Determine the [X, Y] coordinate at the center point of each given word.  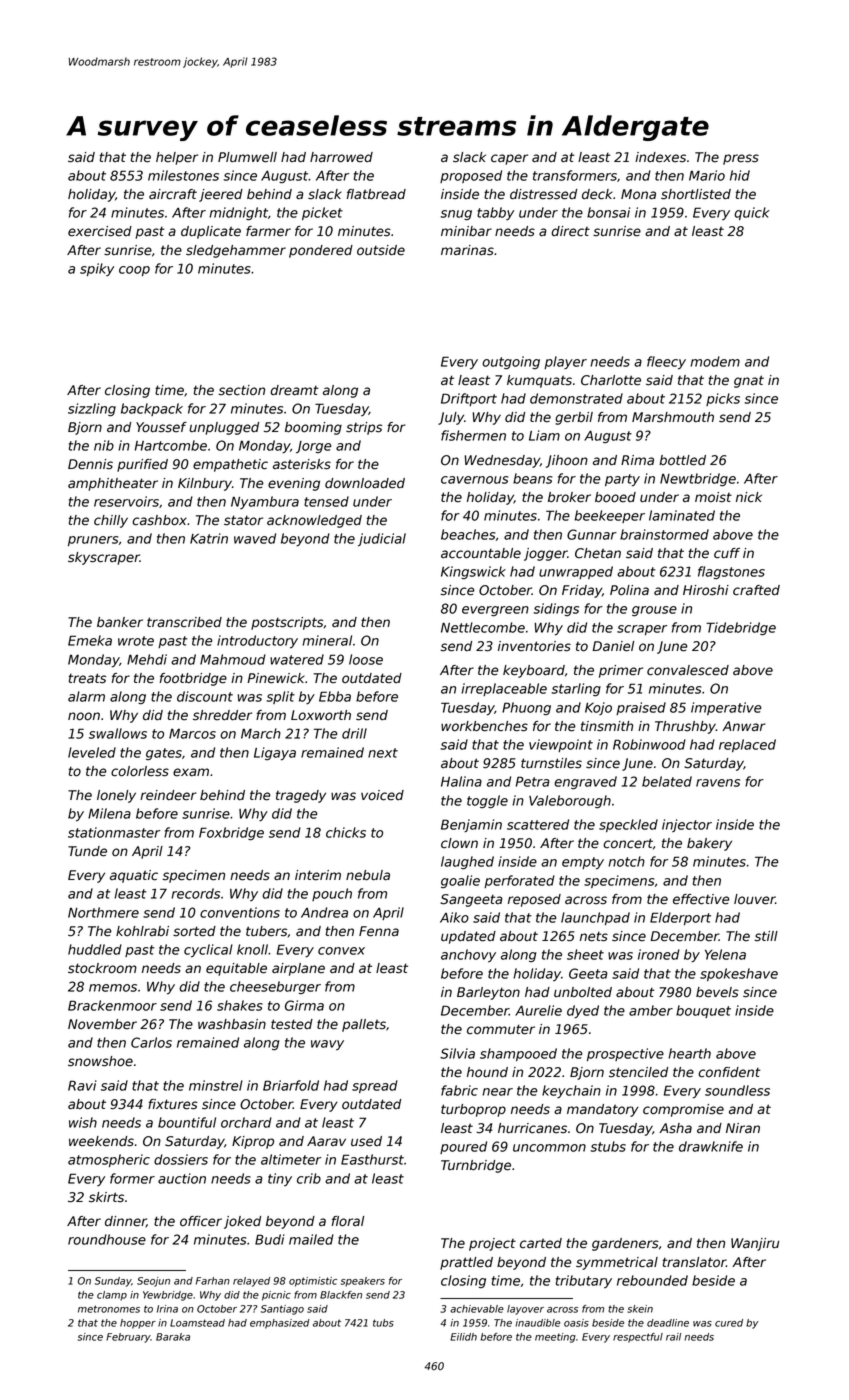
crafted [756, 590]
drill [354, 733]
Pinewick [276, 678]
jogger [546, 554]
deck [597, 194]
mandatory [603, 1110]
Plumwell [247, 157]
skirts [106, 1197]
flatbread [376, 194]
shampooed [518, 1054]
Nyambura [265, 502]
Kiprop [253, 1142]
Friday [582, 591]
